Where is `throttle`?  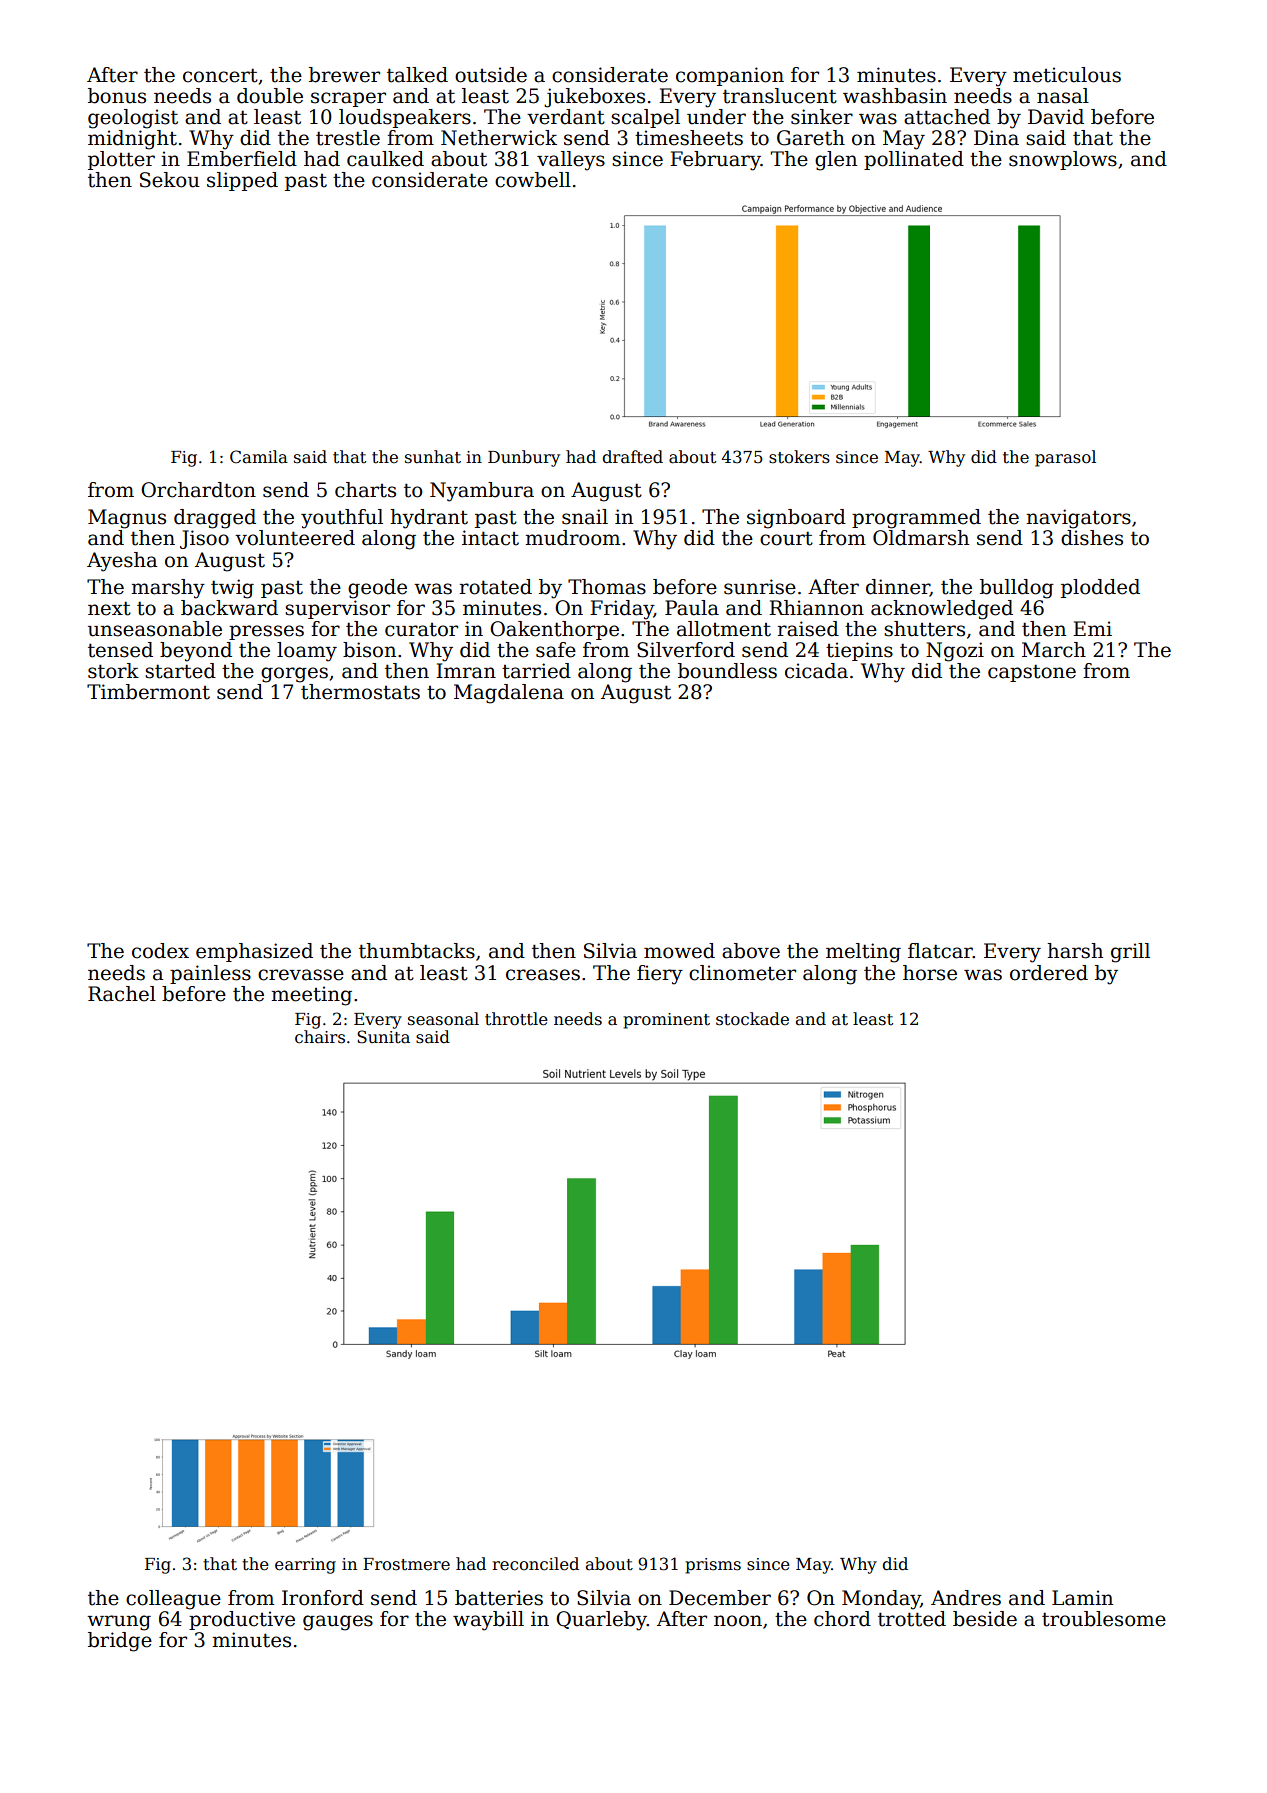 throttle is located at coordinates (516, 1019).
